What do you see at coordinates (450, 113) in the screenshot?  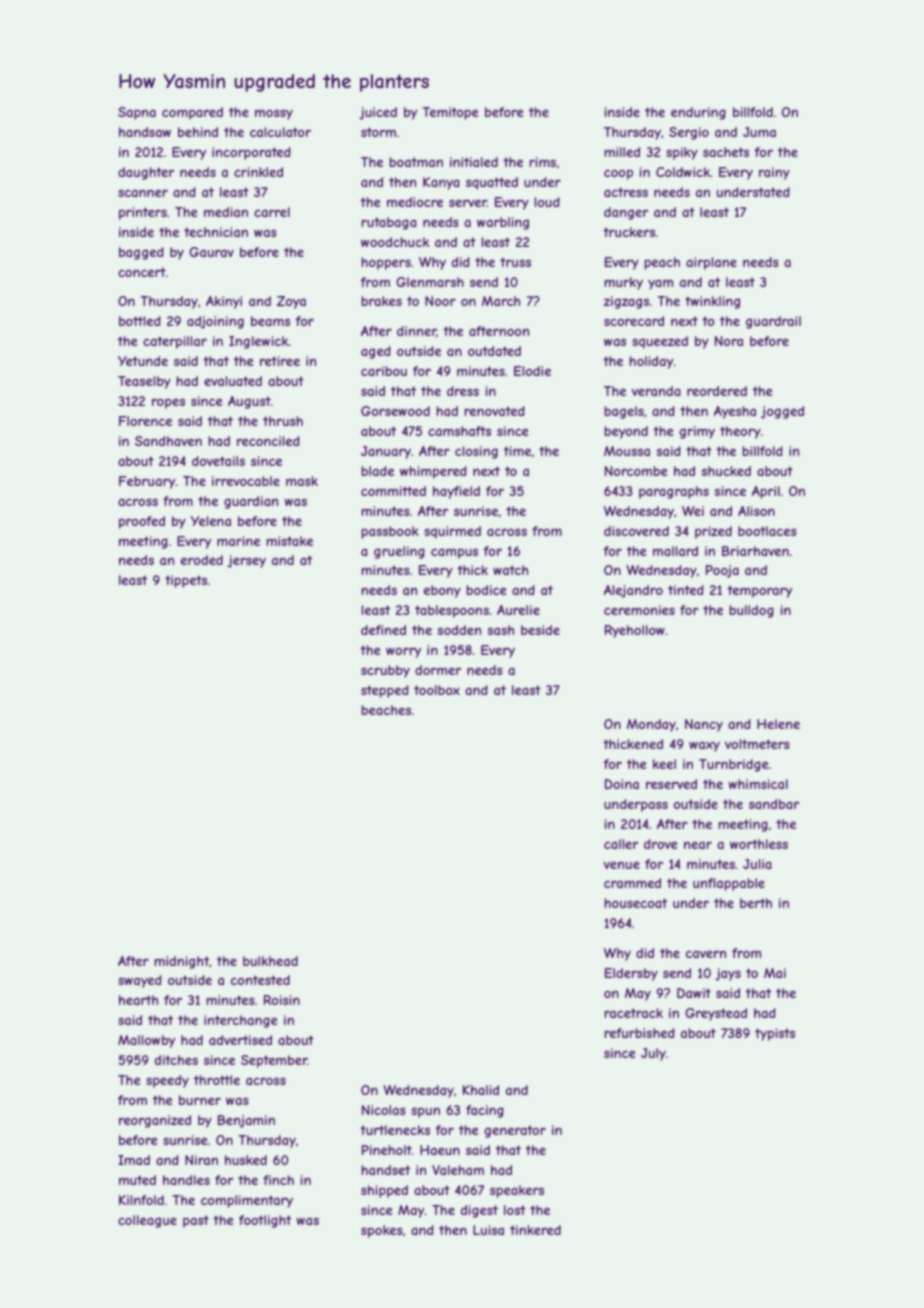 I see `Temitope` at bounding box center [450, 113].
